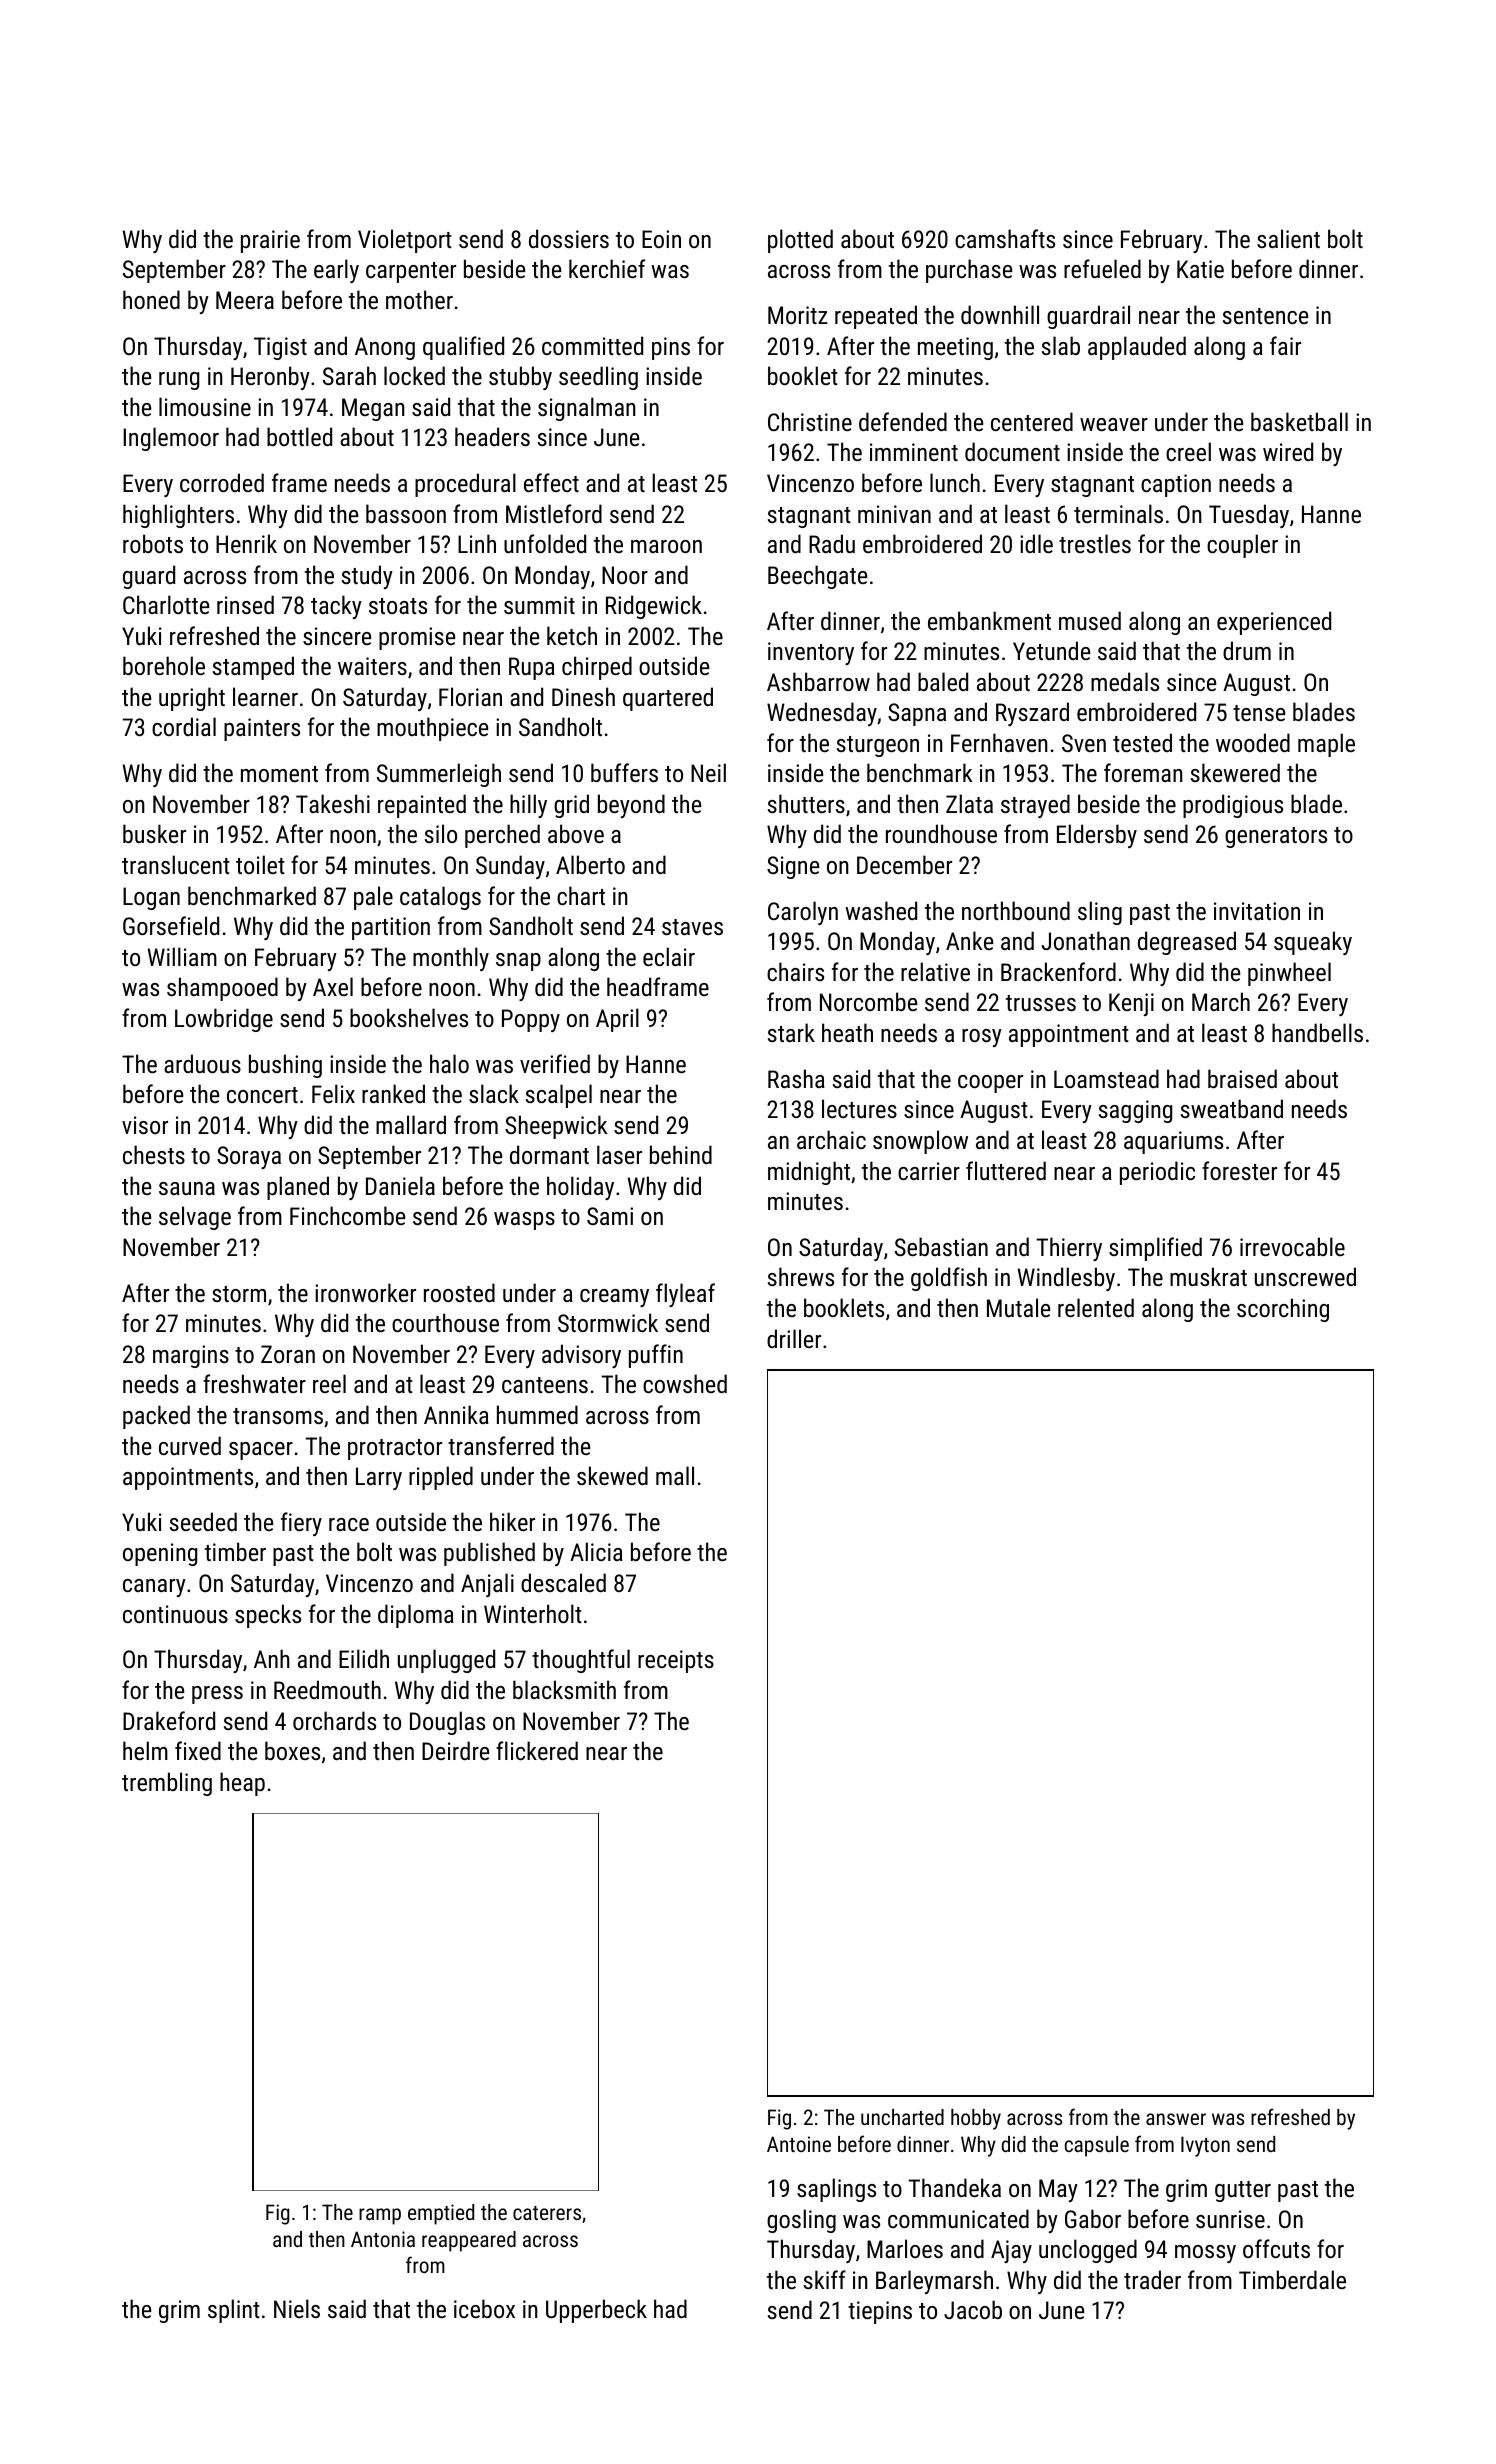  I want to click on prairie, so click(270, 241).
